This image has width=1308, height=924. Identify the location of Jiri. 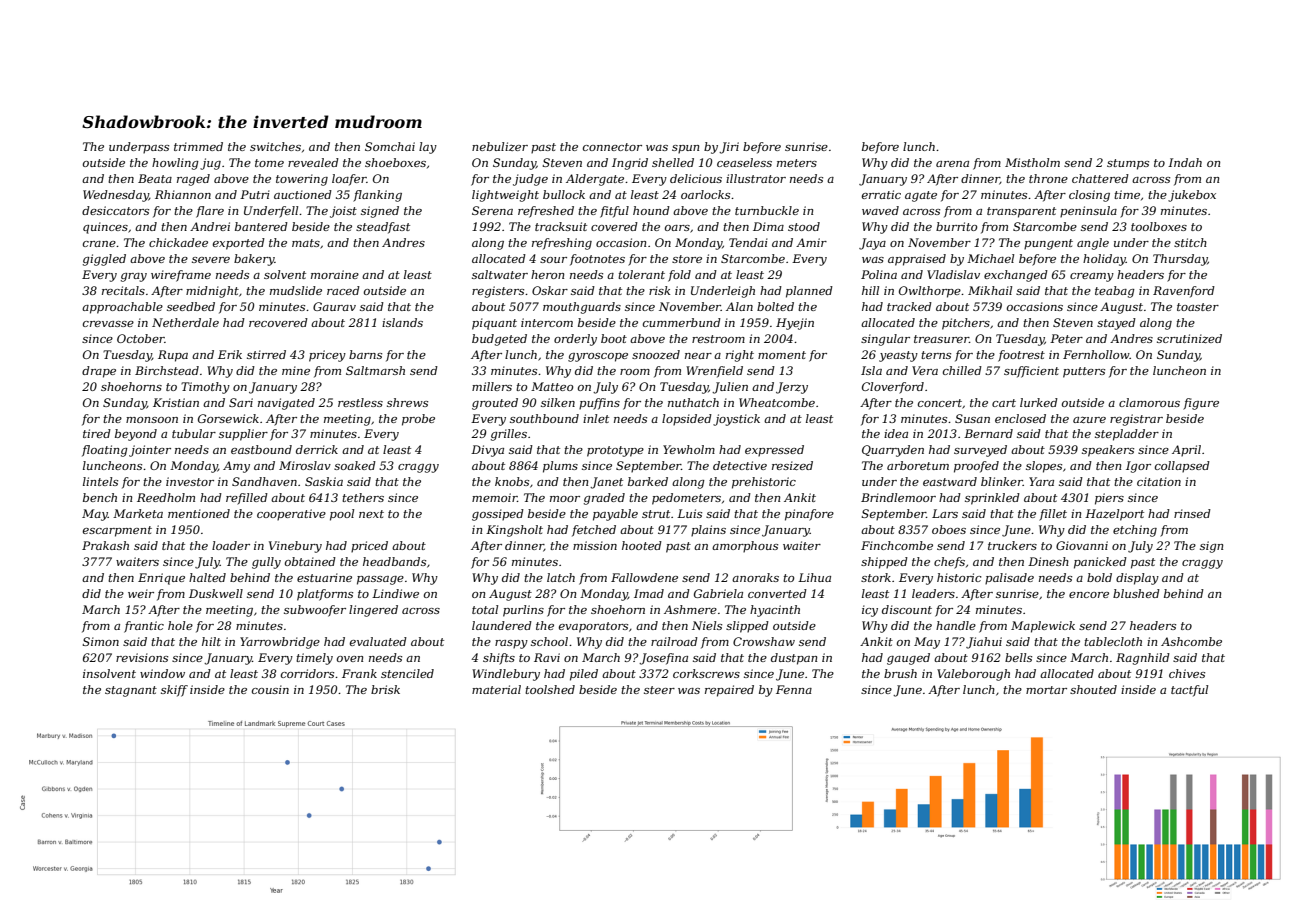
(729, 148).
